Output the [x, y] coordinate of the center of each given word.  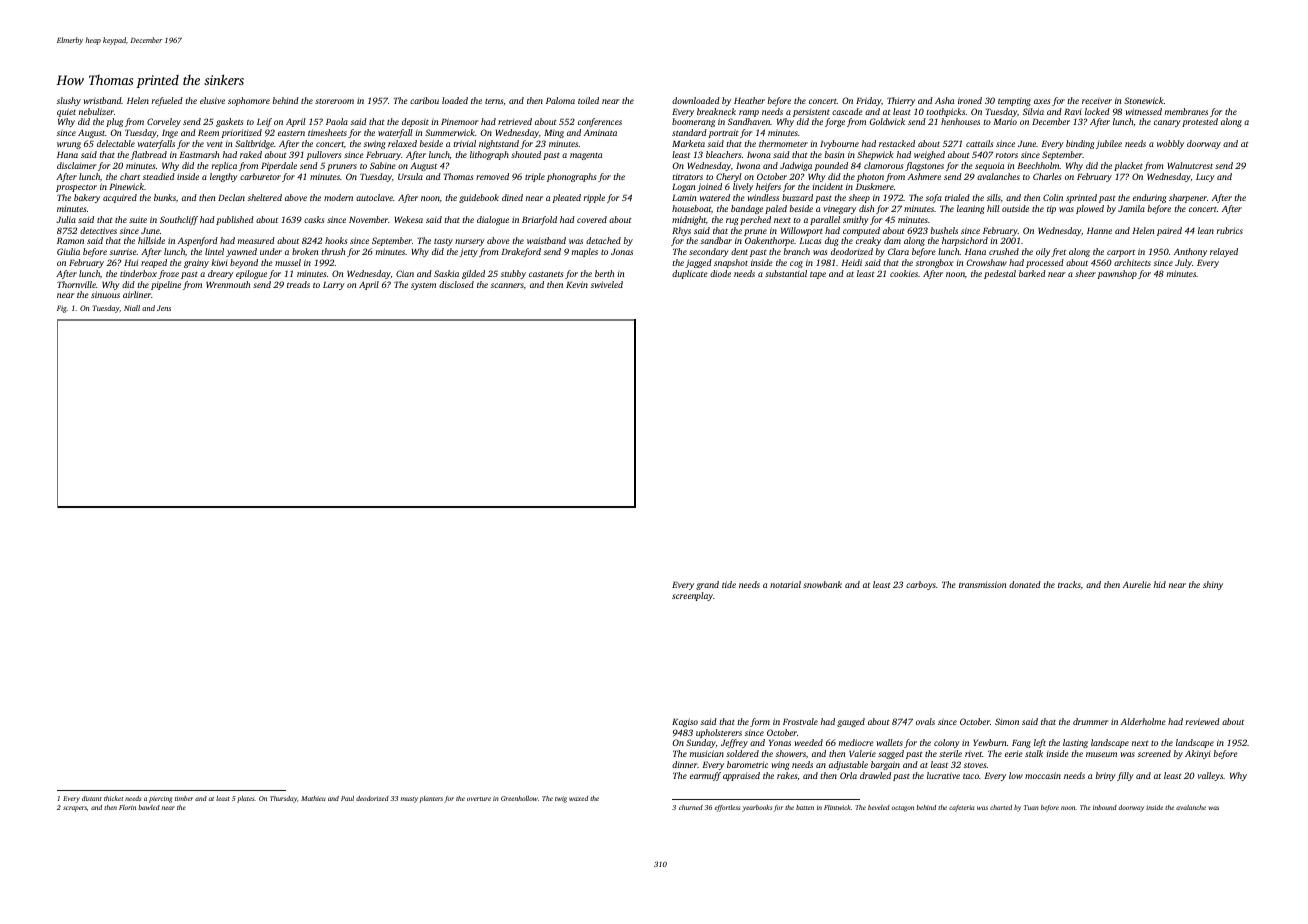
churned [691, 807]
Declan [231, 197]
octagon [903, 809]
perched [755, 220]
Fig [62, 309]
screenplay [692, 596]
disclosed [456, 284]
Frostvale [800, 721]
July [1183, 263]
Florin [127, 807]
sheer [1085, 273]
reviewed [1203, 721]
